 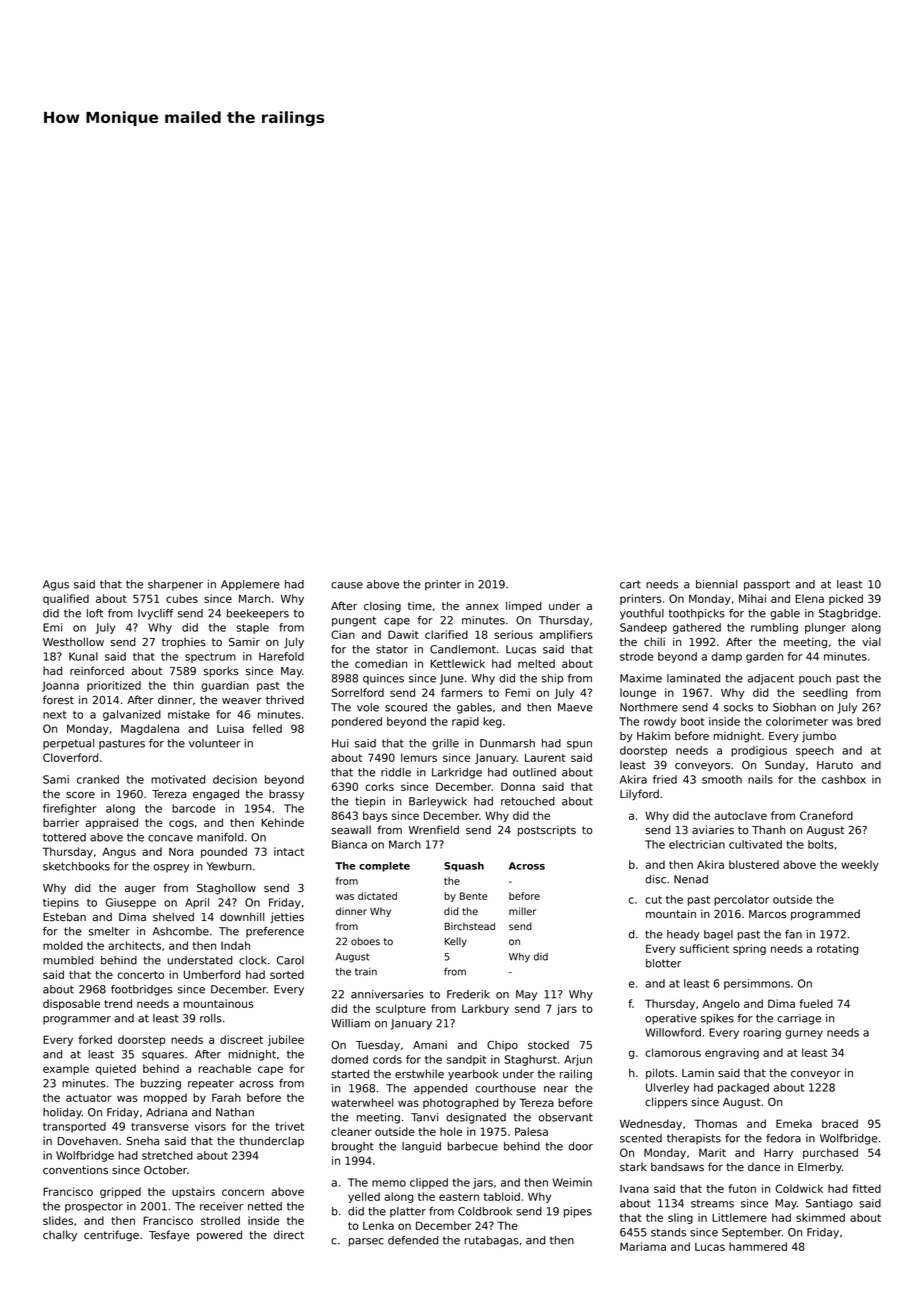 What do you see at coordinates (215, 743) in the page?
I see `volunteer` at bounding box center [215, 743].
